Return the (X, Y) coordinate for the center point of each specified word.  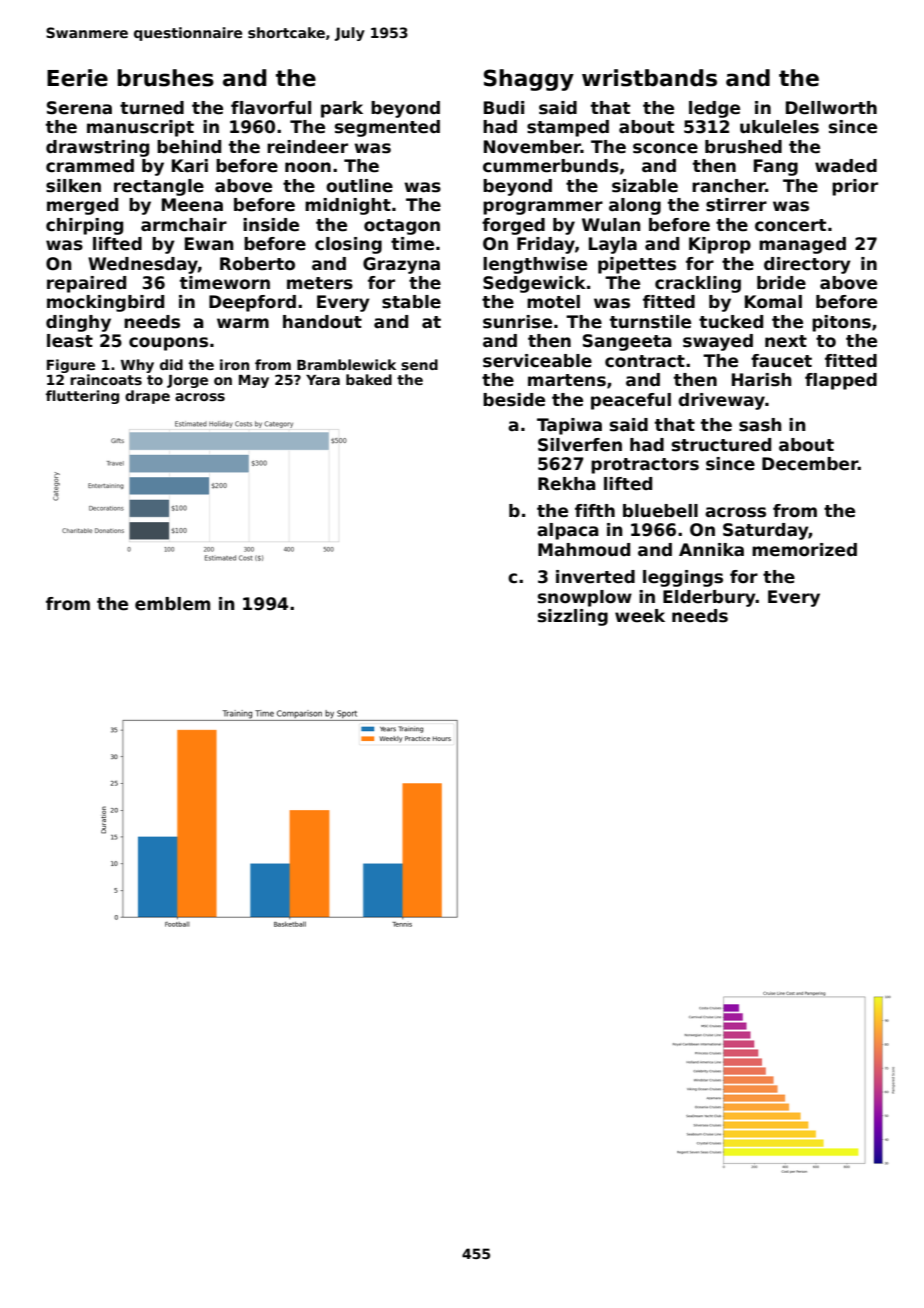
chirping (84, 226)
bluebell (660, 511)
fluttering (82, 397)
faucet (781, 361)
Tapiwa (569, 426)
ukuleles (779, 127)
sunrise (517, 322)
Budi (504, 108)
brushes (165, 78)
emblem (172, 604)
